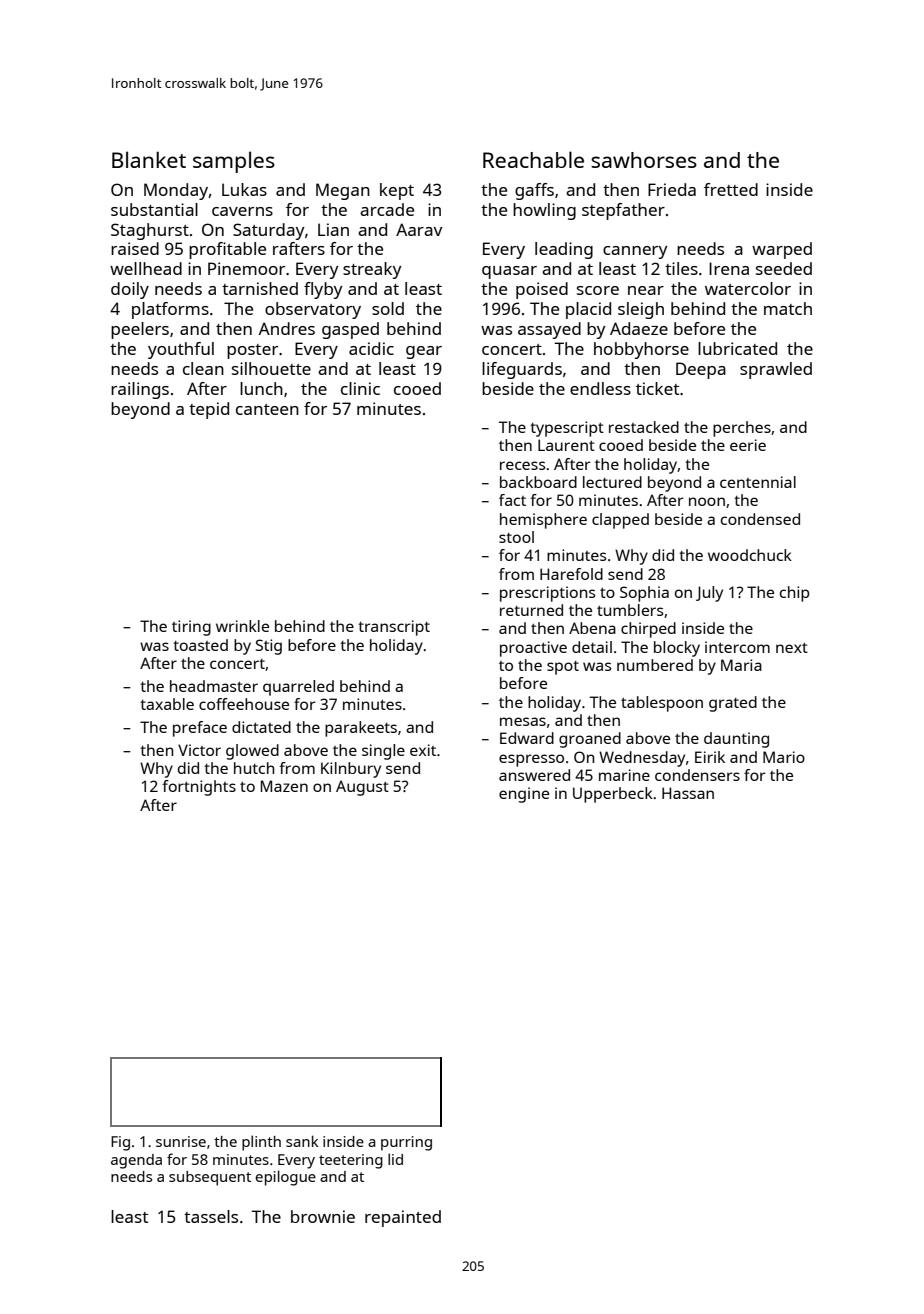 This screenshot has height=1314, width=924. Describe the element at coordinates (688, 793) in the screenshot. I see `Hassan` at that location.
